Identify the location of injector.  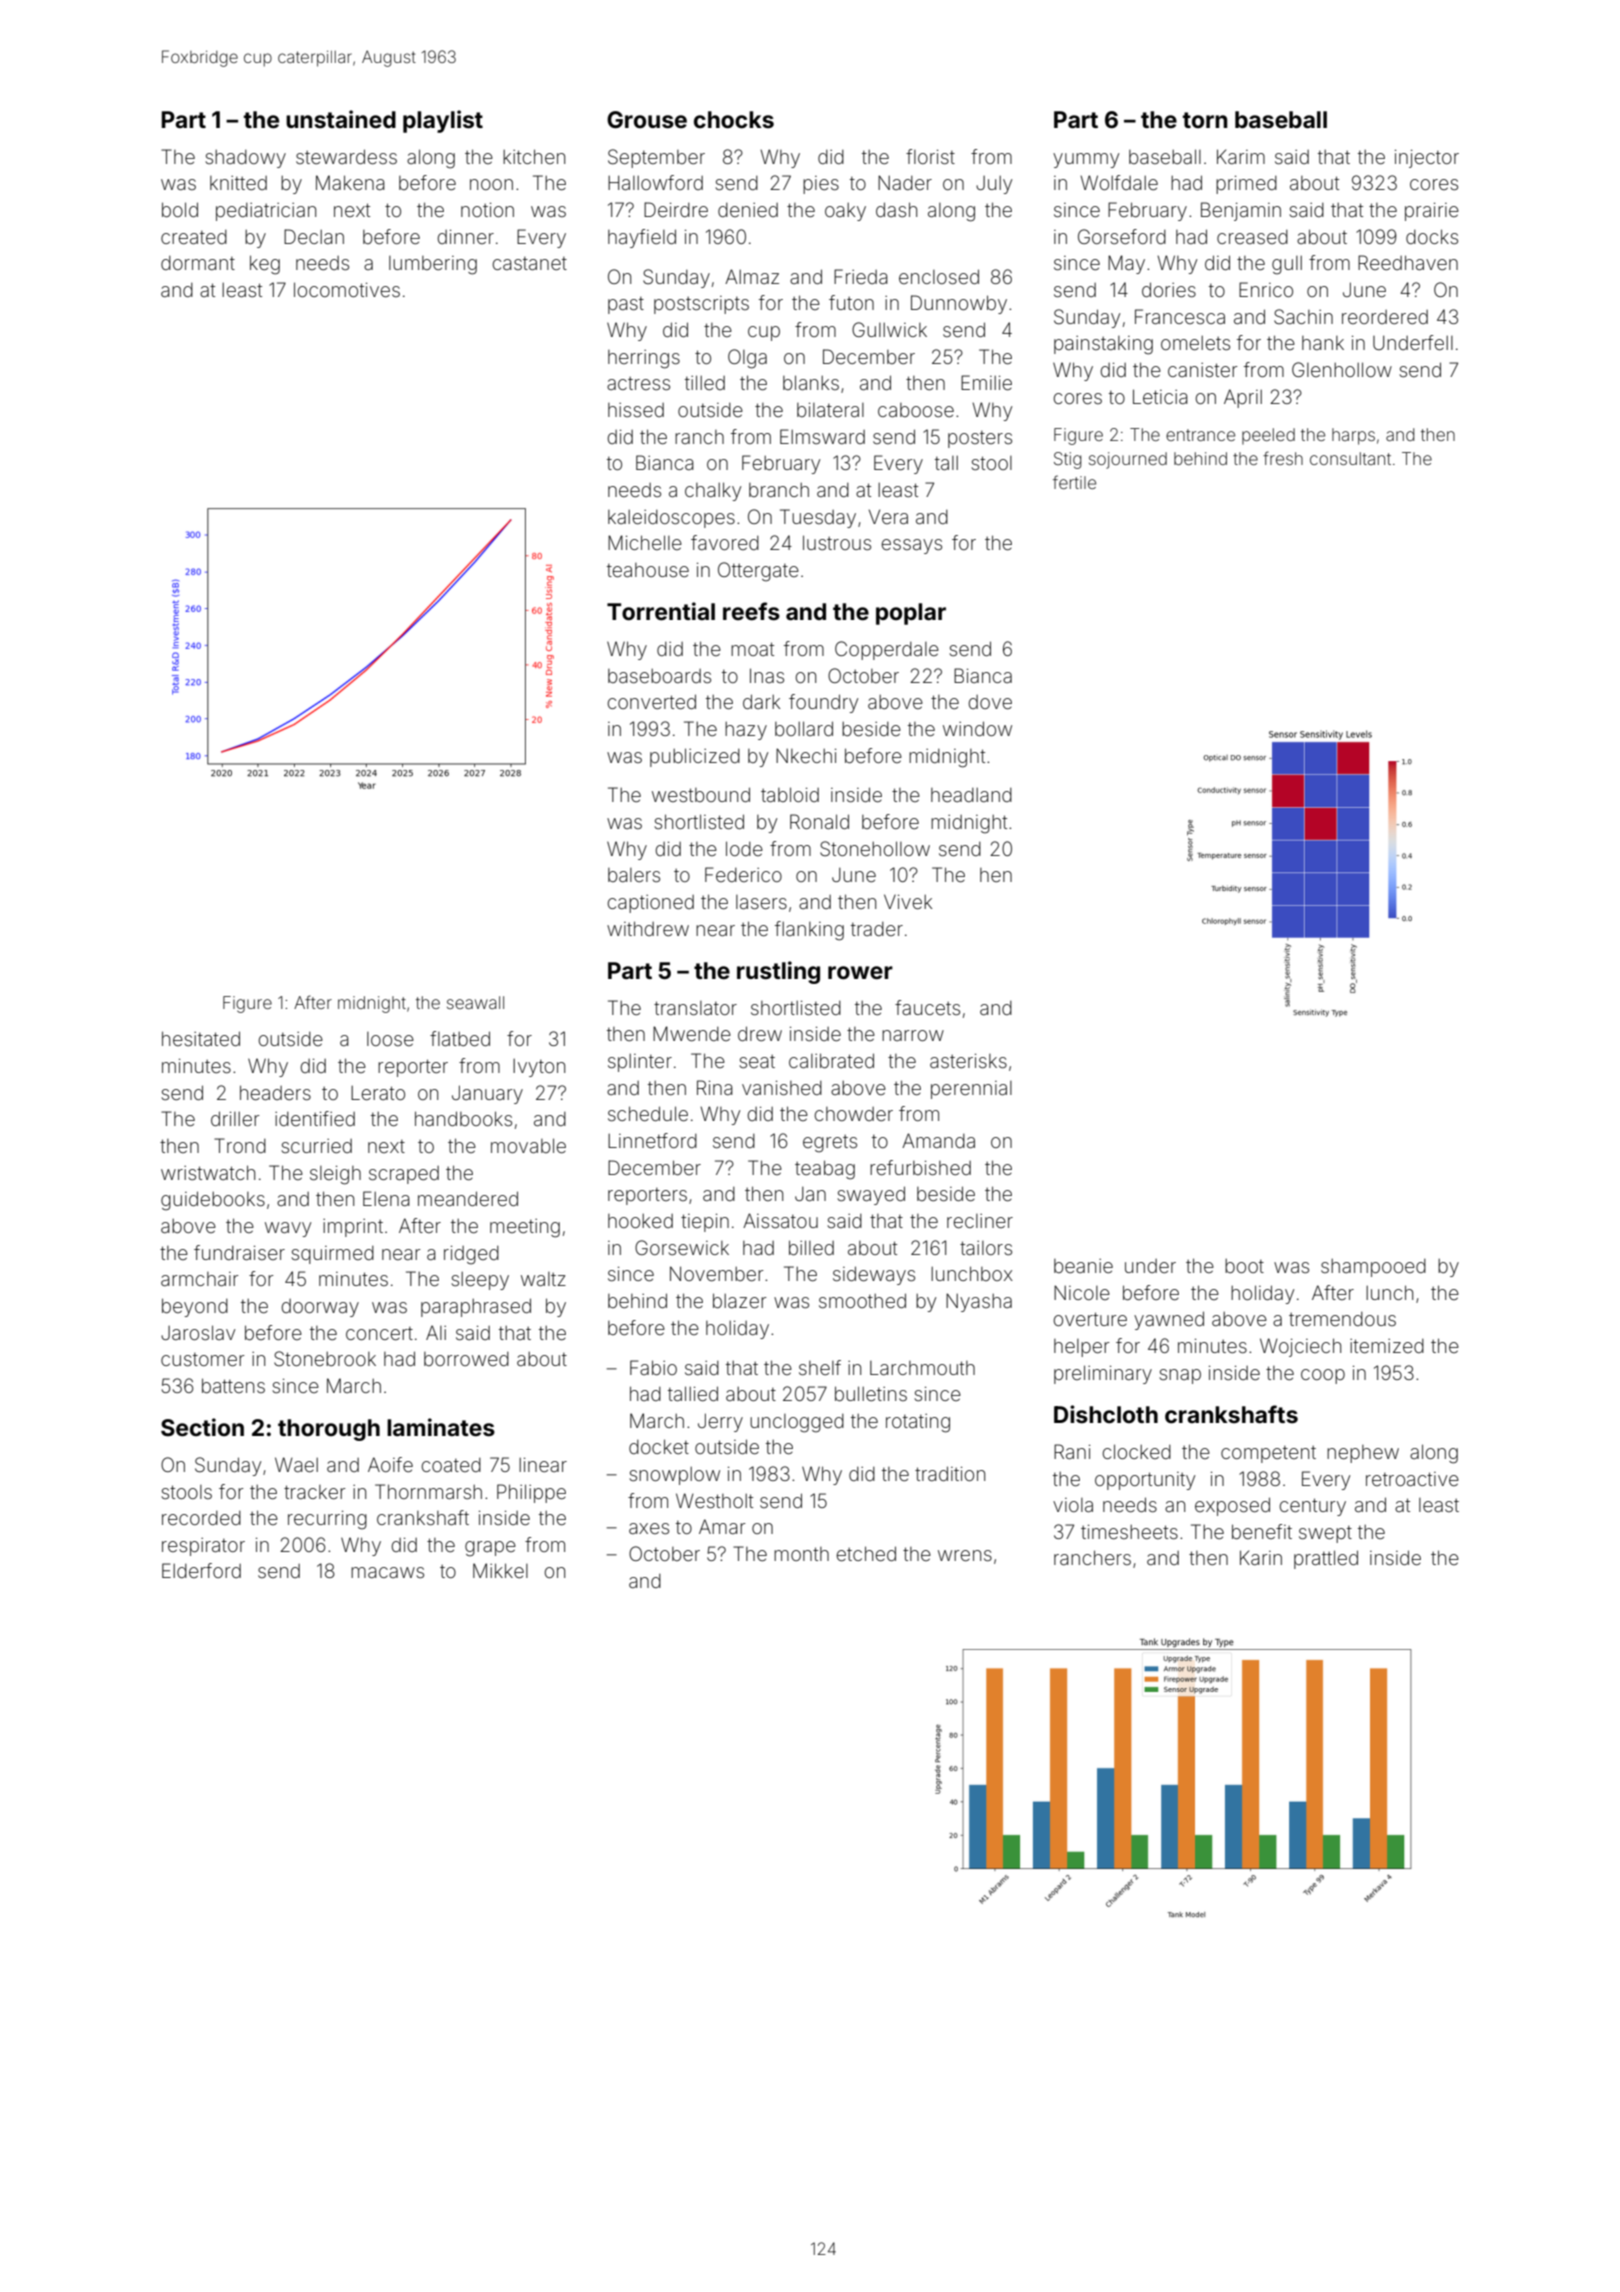
(1427, 159).
